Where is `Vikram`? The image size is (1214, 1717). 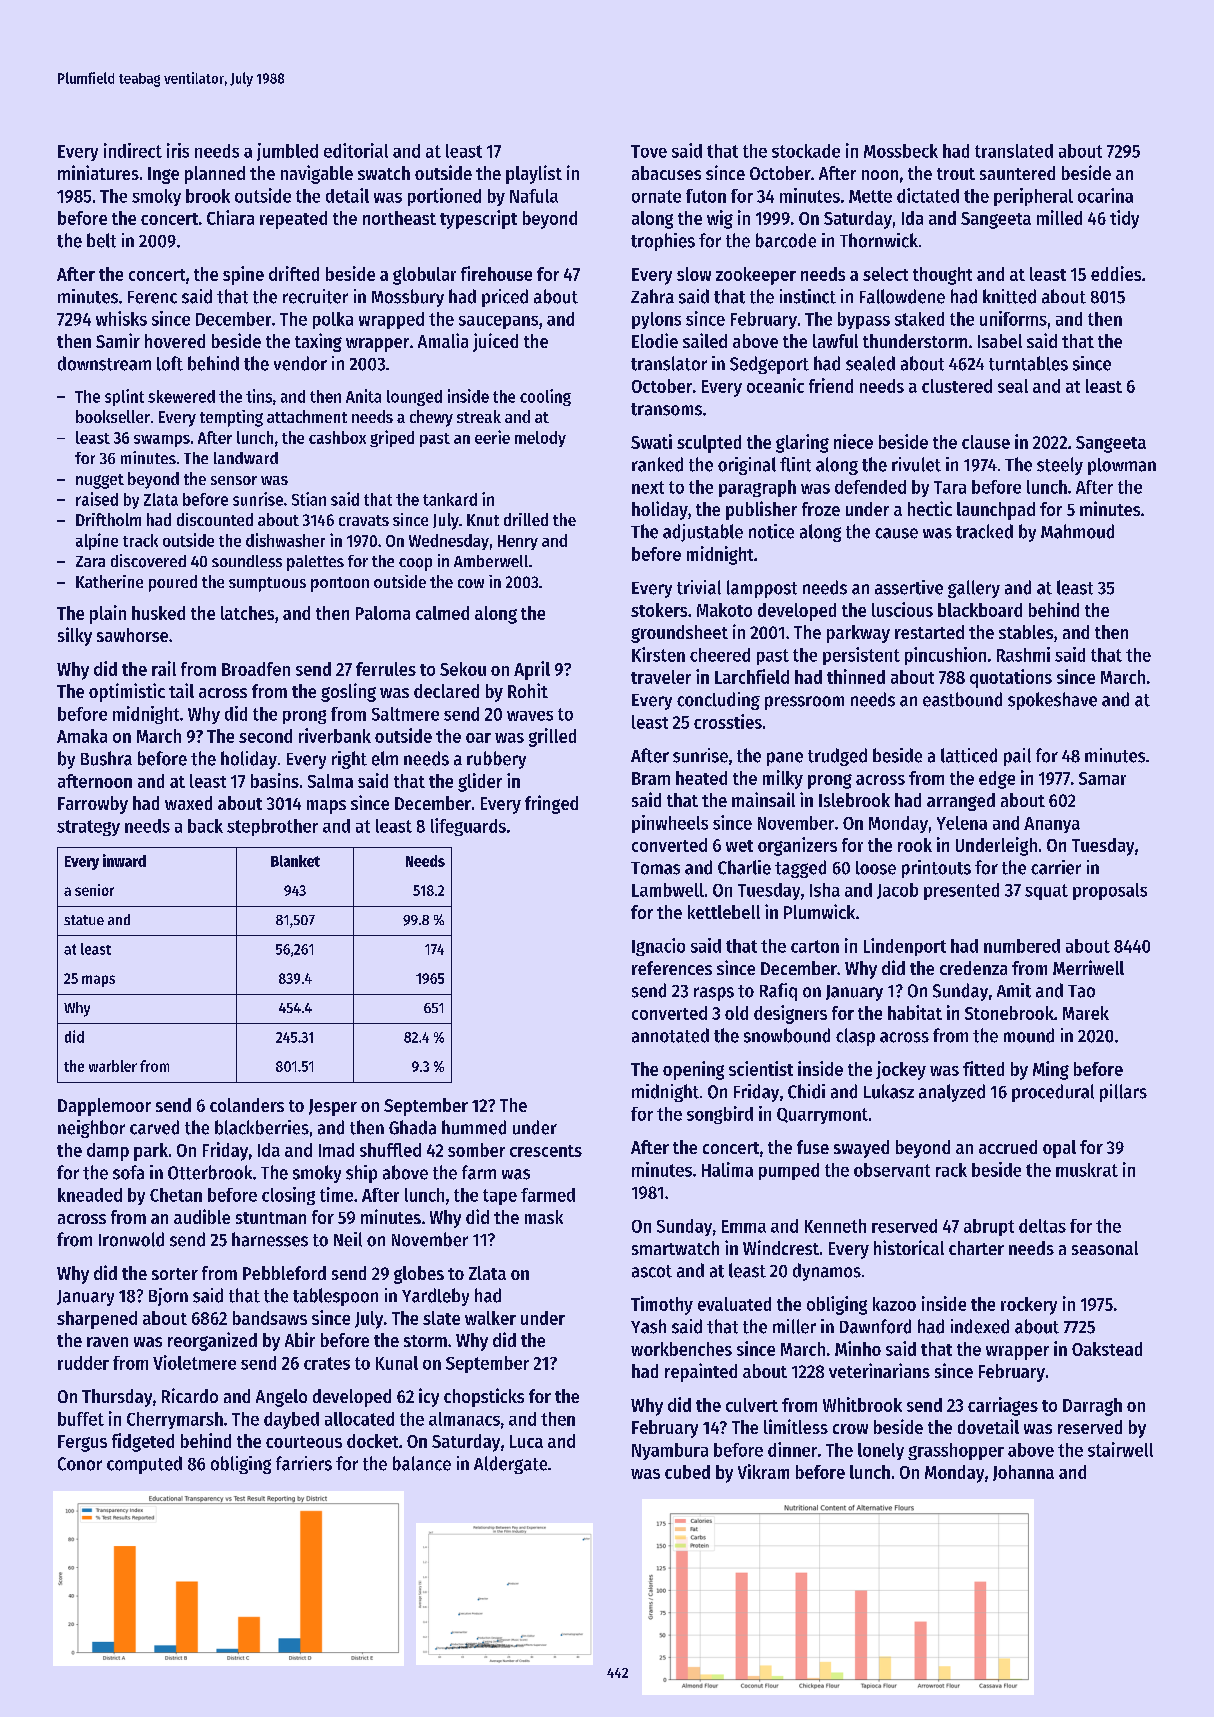 Vikram is located at coordinates (763, 1471).
